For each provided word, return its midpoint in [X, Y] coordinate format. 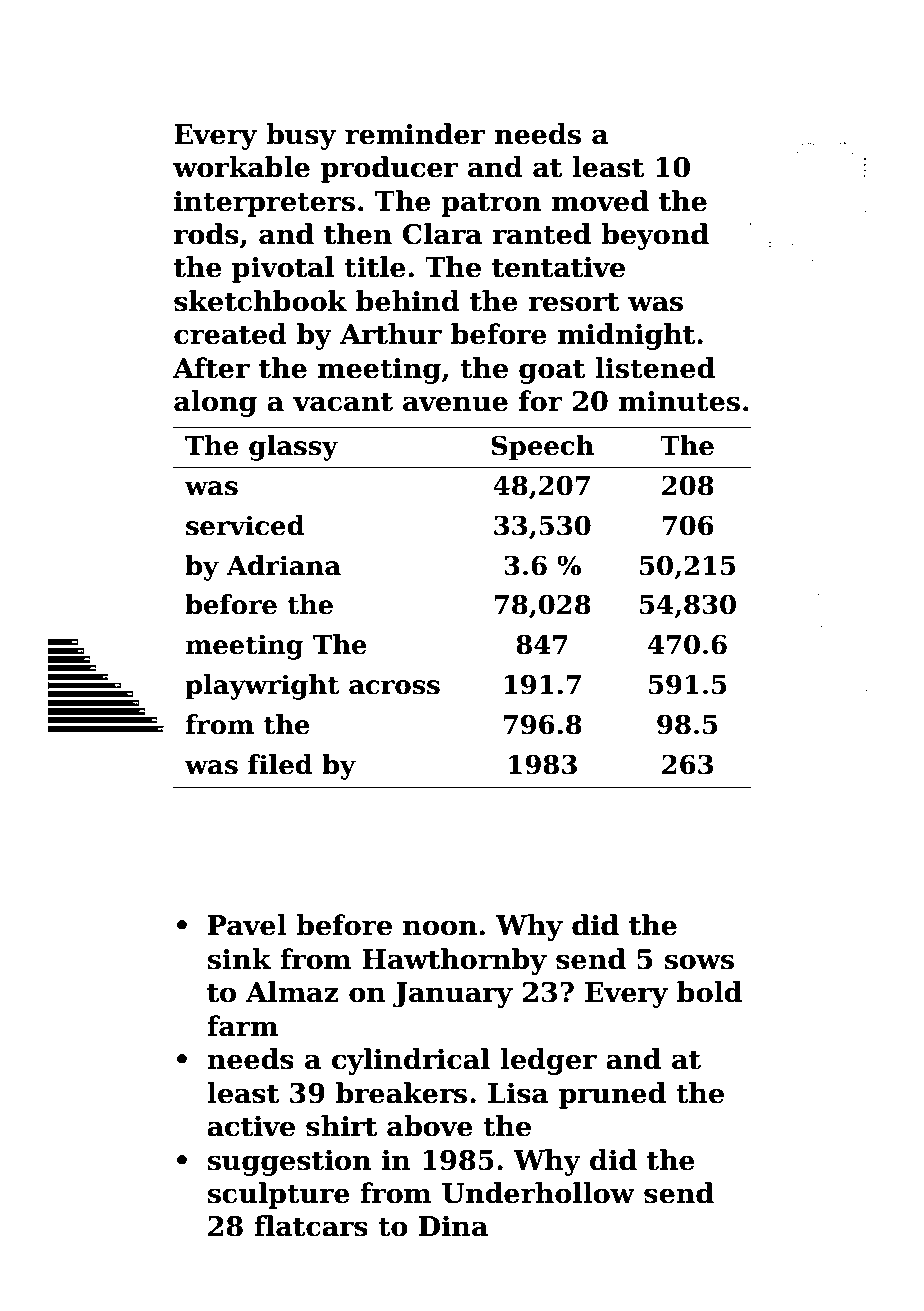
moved [600, 201]
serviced [245, 525]
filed [280, 764]
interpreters [264, 204]
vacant [343, 402]
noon [440, 928]
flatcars [311, 1226]
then [358, 234]
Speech [542, 448]
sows [699, 962]
